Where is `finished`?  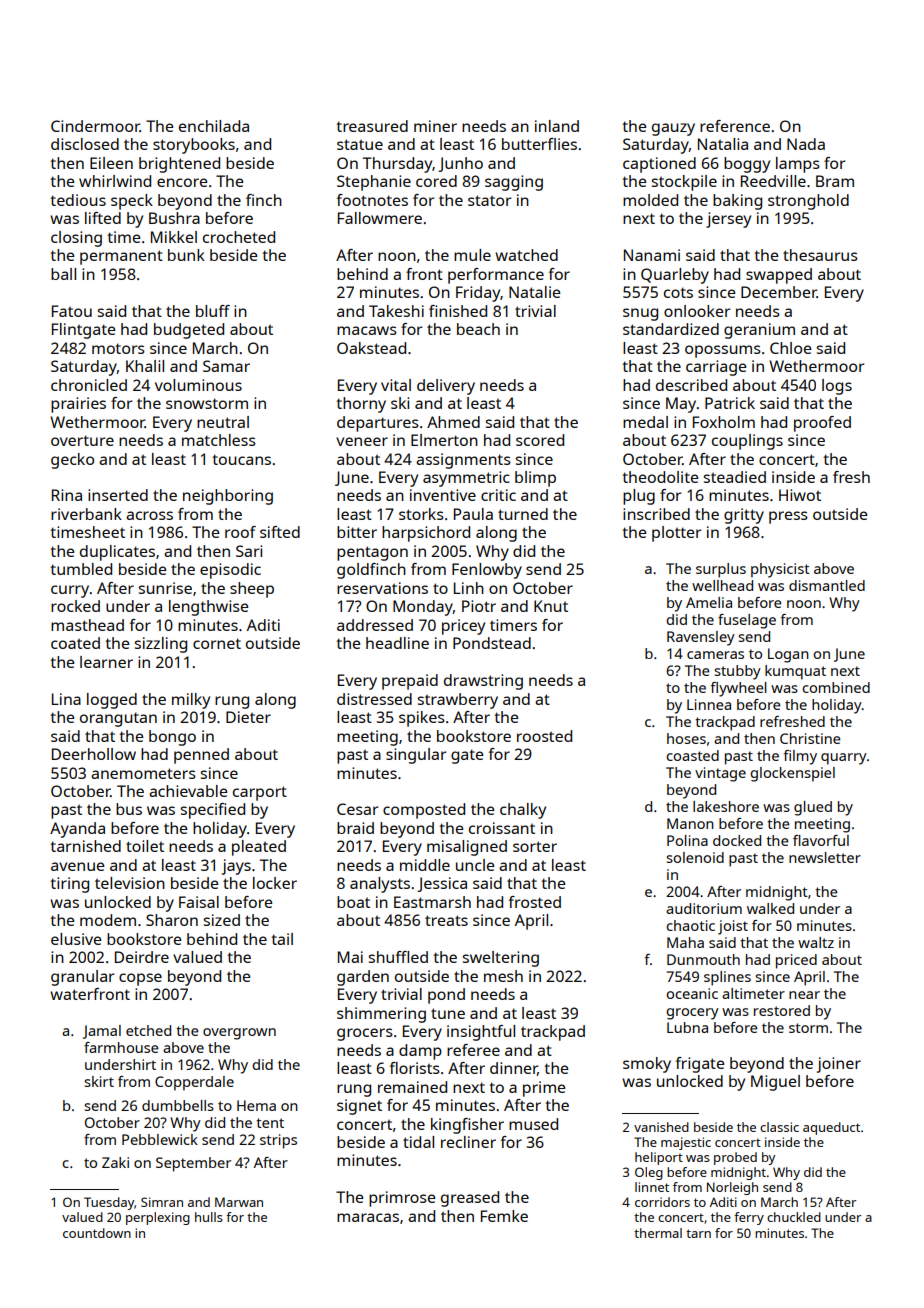
finished is located at coordinates (458, 311).
